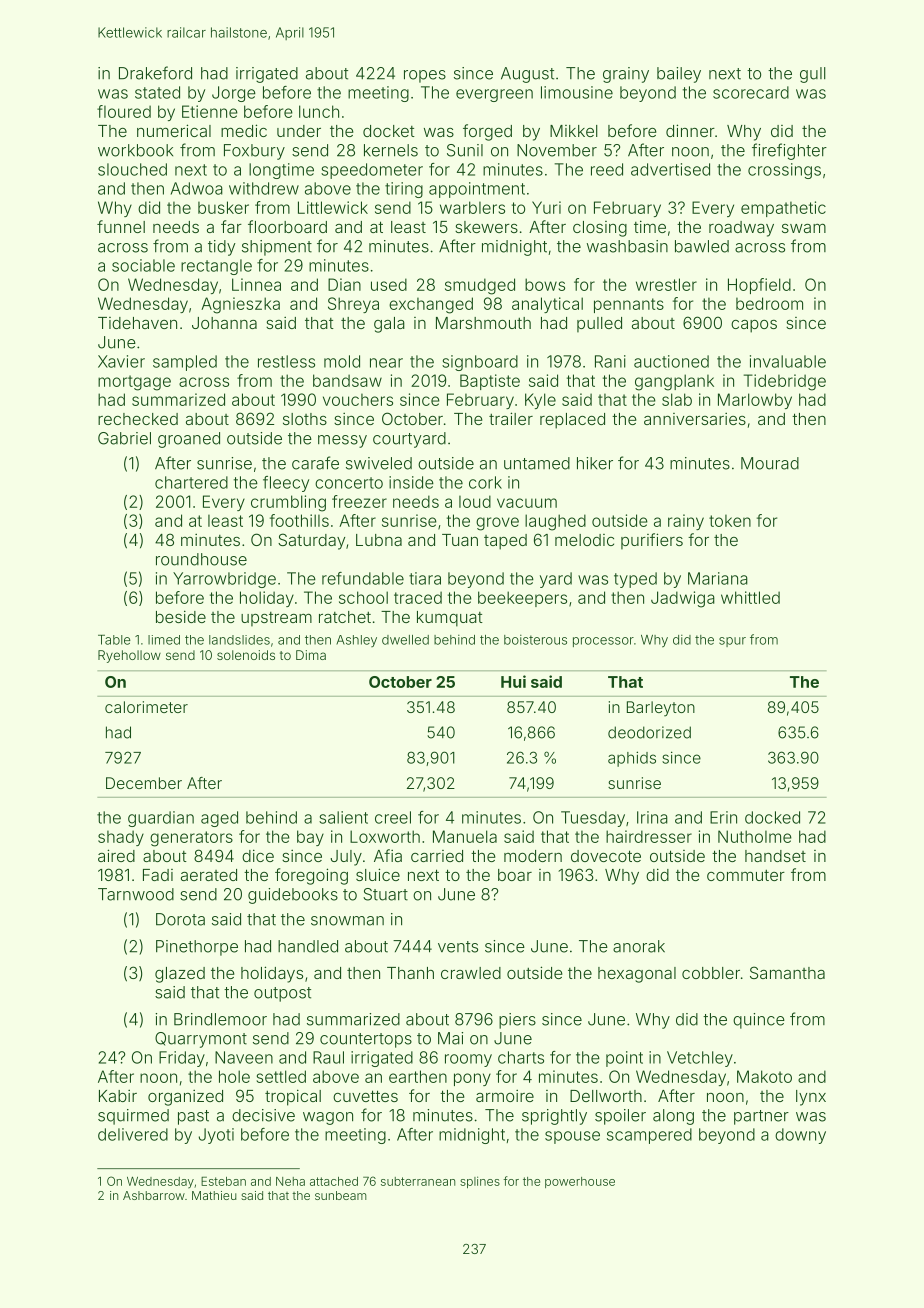  What do you see at coordinates (746, 875) in the screenshot?
I see `commuter` at bounding box center [746, 875].
